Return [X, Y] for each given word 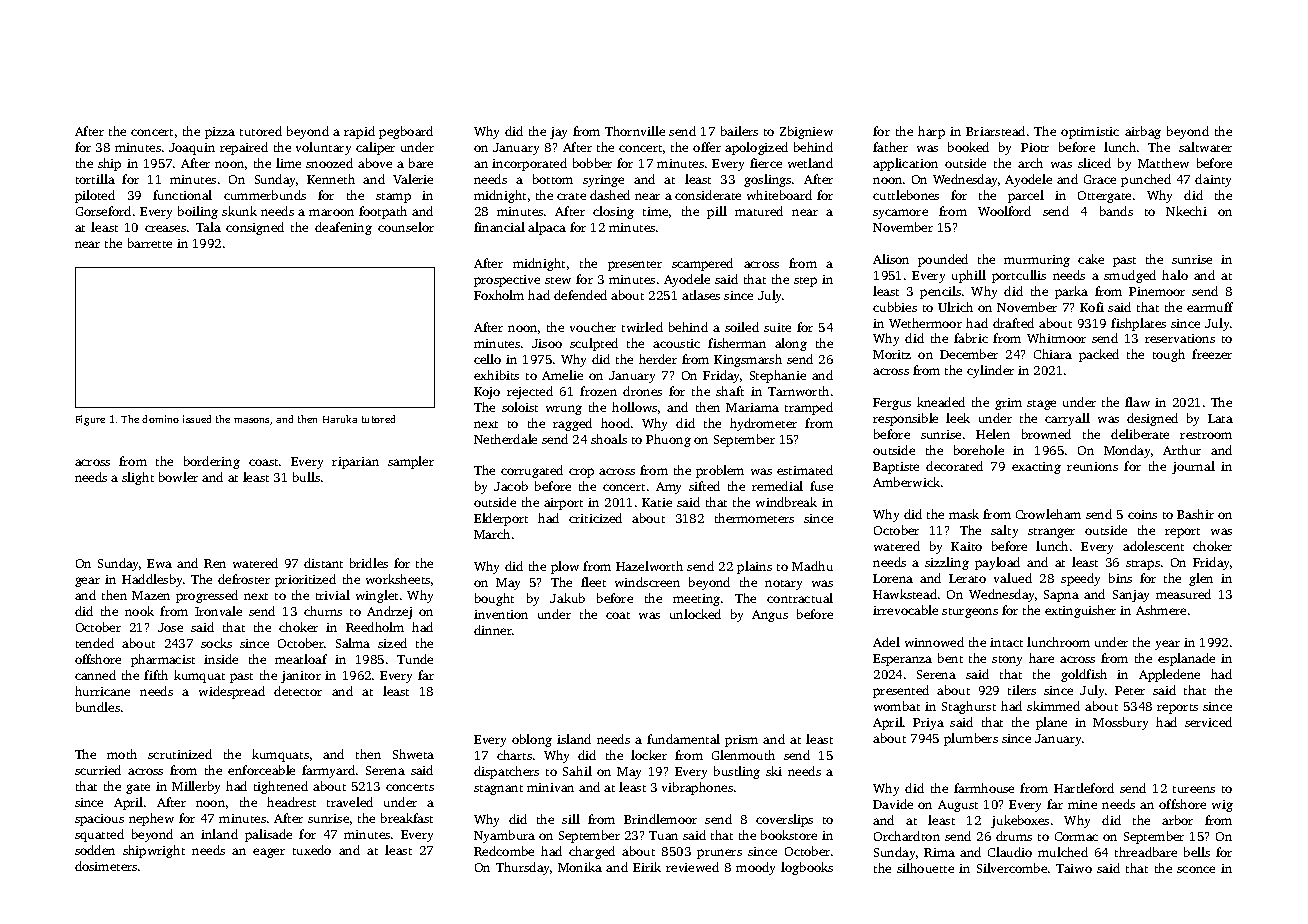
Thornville [635, 131]
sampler [411, 462]
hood [615, 423]
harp [931, 132]
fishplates [1138, 324]
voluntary [323, 148]
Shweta [413, 754]
